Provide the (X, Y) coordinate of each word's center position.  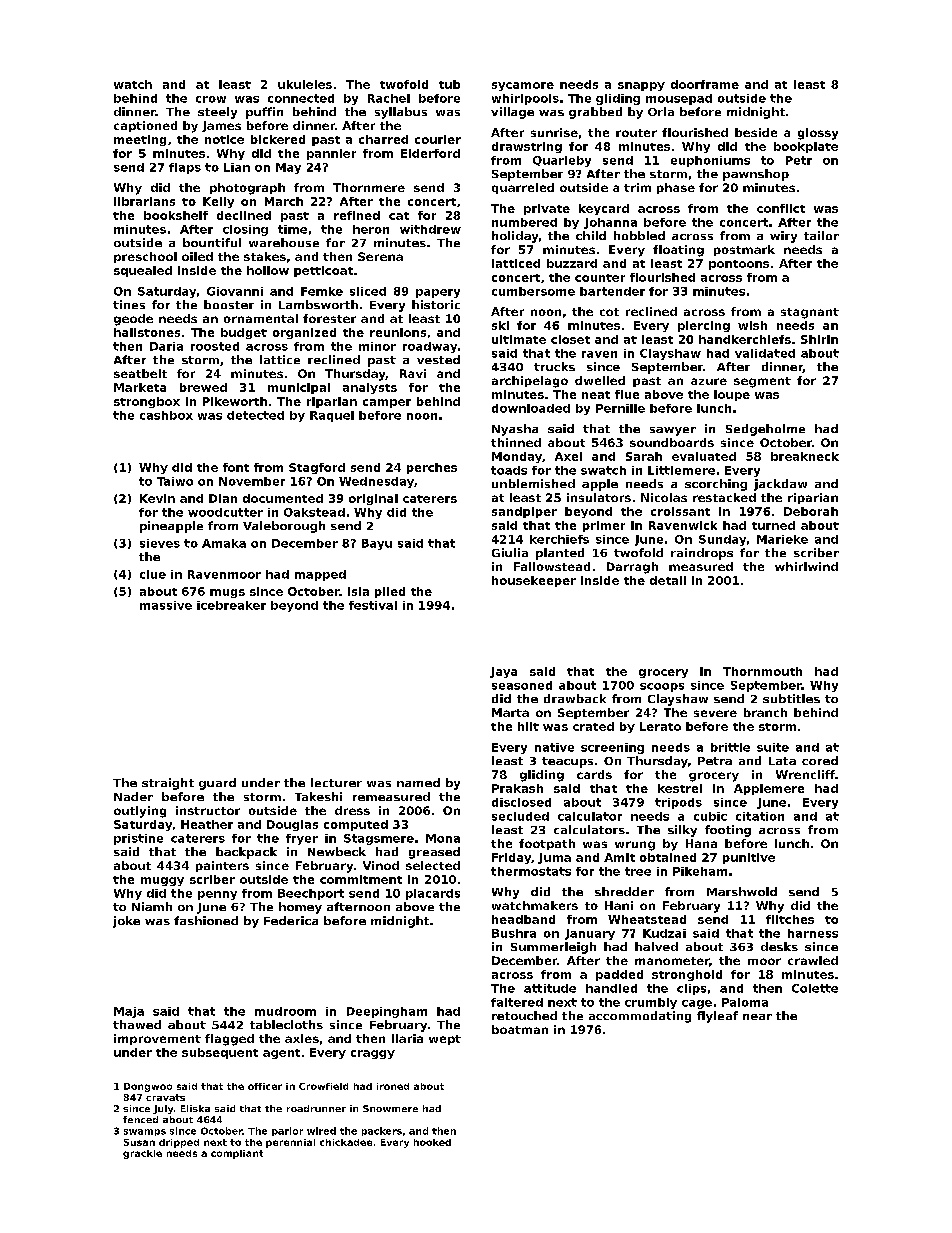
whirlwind (806, 566)
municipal (299, 388)
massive (166, 605)
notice (224, 139)
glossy (818, 134)
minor (377, 346)
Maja (129, 1012)
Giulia (510, 552)
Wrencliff (805, 774)
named (418, 782)
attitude (550, 988)
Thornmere (369, 187)
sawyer (673, 431)
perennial (290, 1143)
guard (217, 784)
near (757, 1017)
